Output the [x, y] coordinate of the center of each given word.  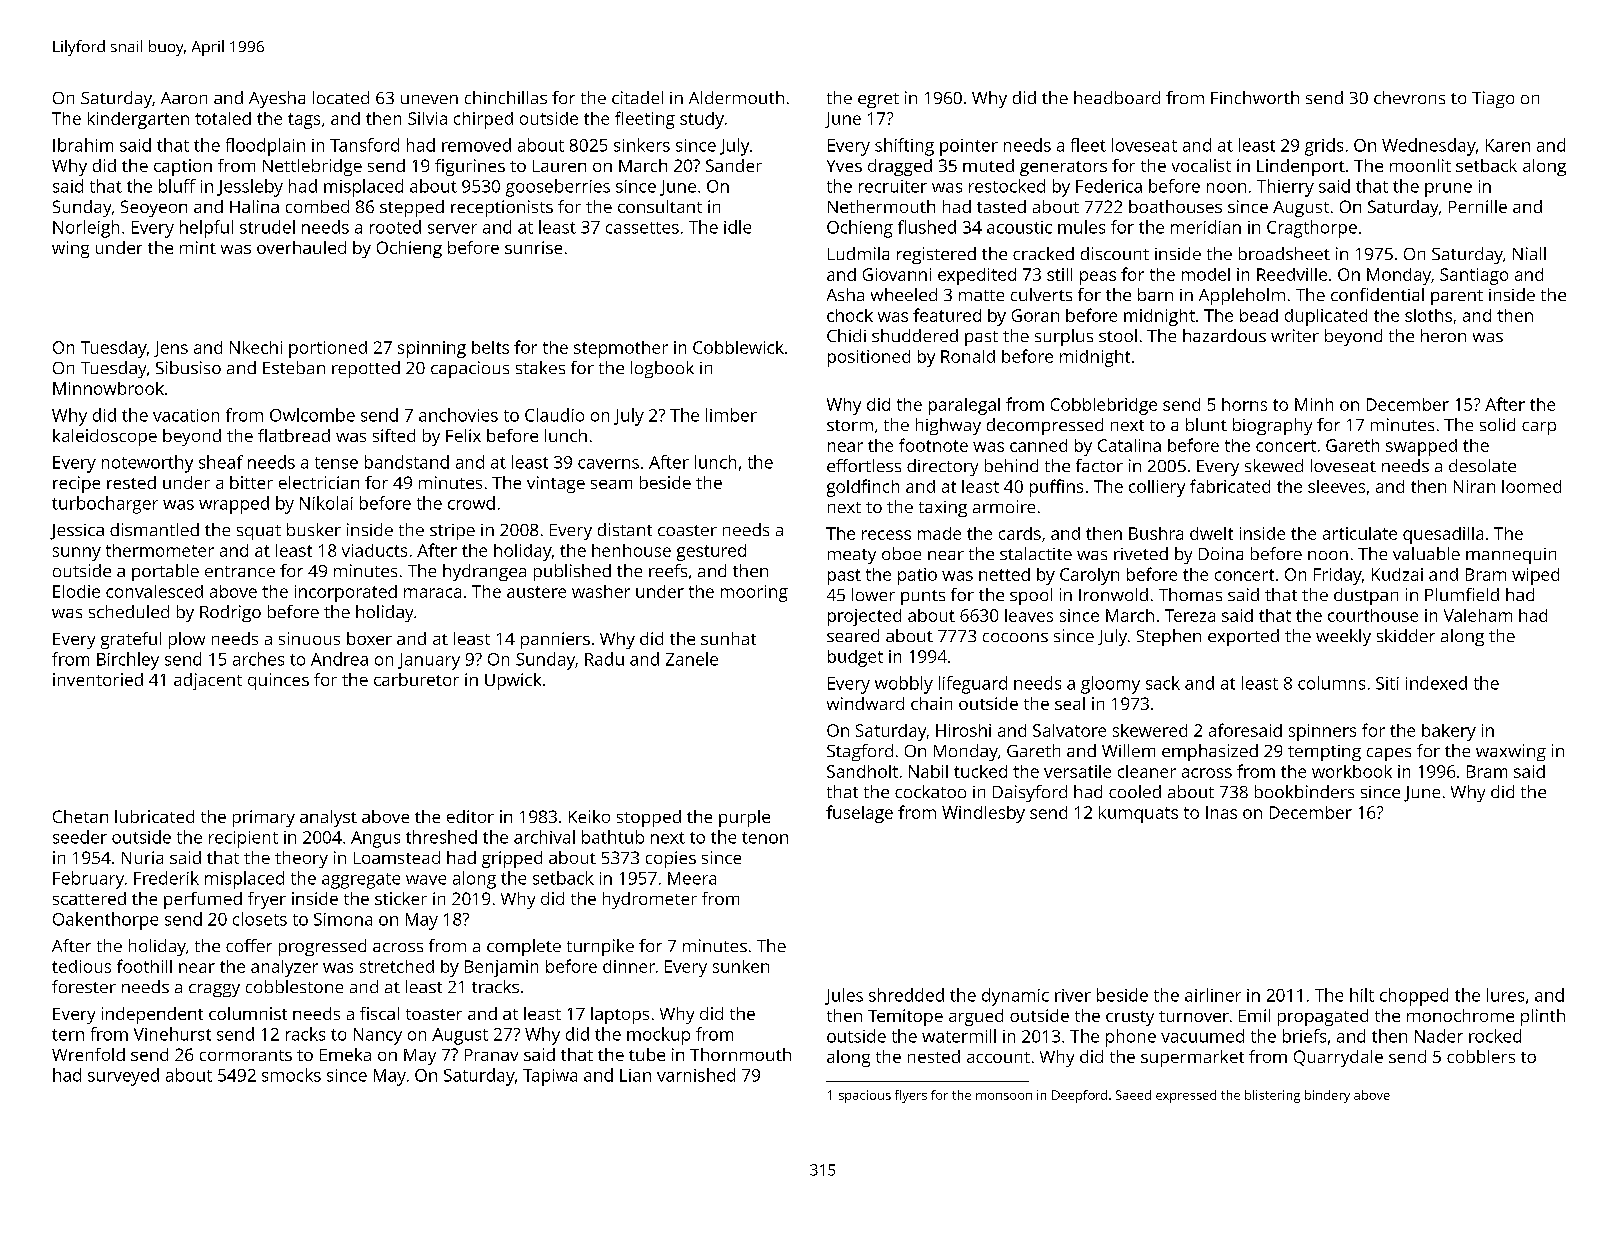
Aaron [184, 98]
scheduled [129, 611]
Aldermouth [736, 97]
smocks [291, 1075]
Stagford [860, 752]
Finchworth [1255, 97]
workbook [1352, 771]
